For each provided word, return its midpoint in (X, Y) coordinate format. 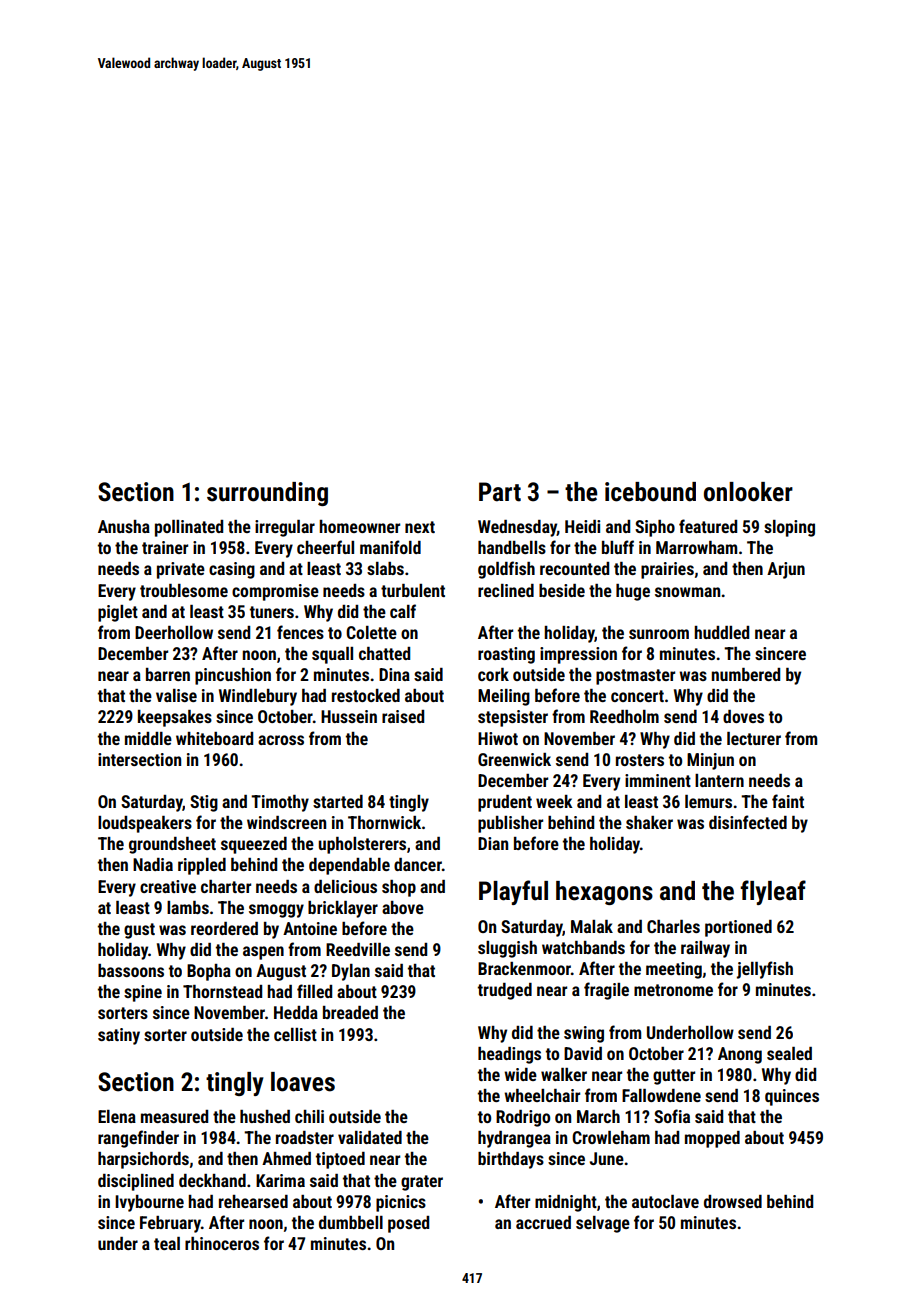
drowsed (733, 1201)
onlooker (748, 492)
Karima (280, 1180)
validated (370, 1137)
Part (500, 492)
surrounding (267, 494)
